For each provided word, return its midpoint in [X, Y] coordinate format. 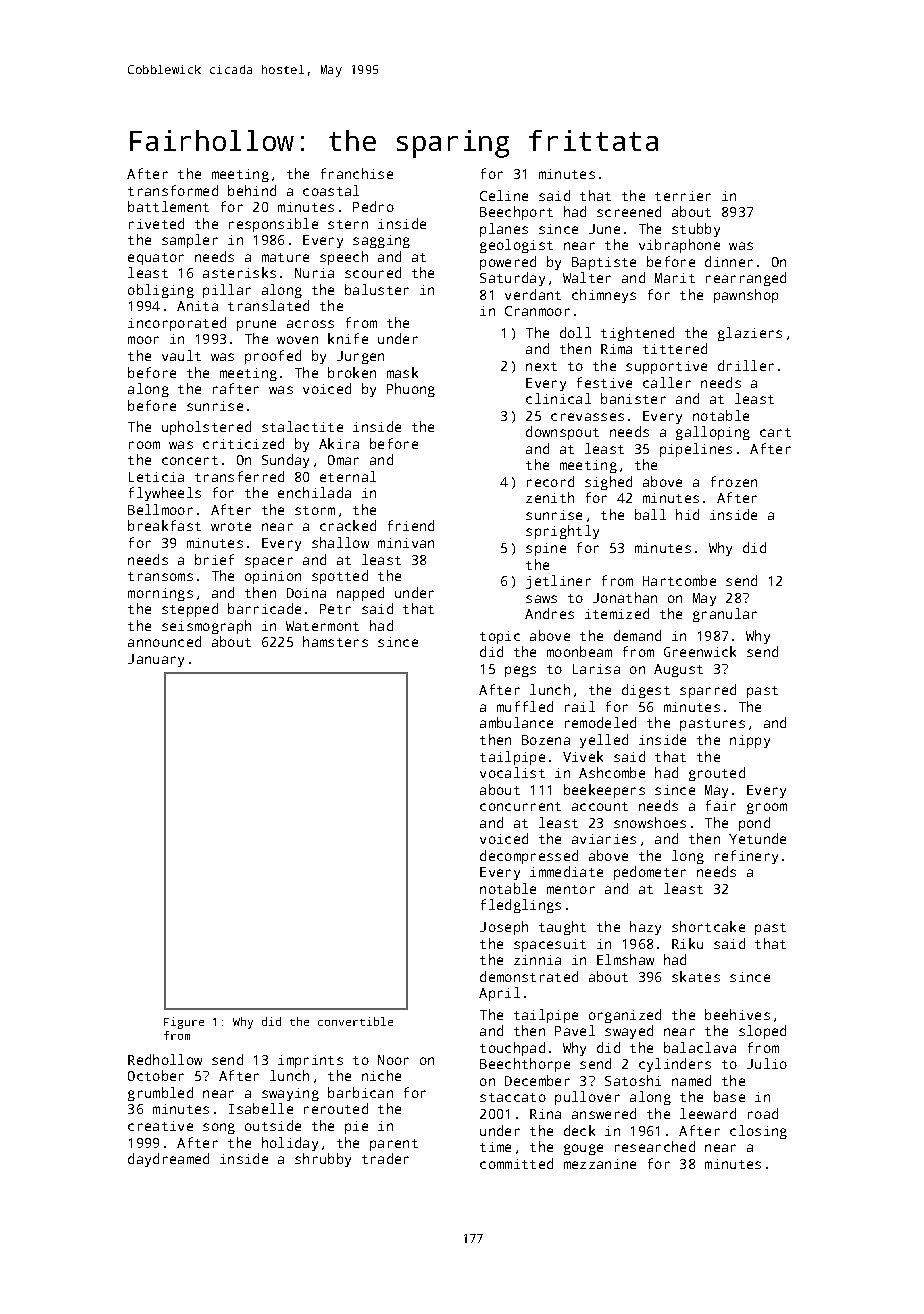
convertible [355, 1021]
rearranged [746, 279]
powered [508, 263]
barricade [264, 608]
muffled [525, 706]
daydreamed [168, 1160]
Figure [184, 1023]
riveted [156, 223]
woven [297, 340]
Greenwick [700, 651]
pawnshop [746, 296]
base [729, 1096]
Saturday [512, 279]
